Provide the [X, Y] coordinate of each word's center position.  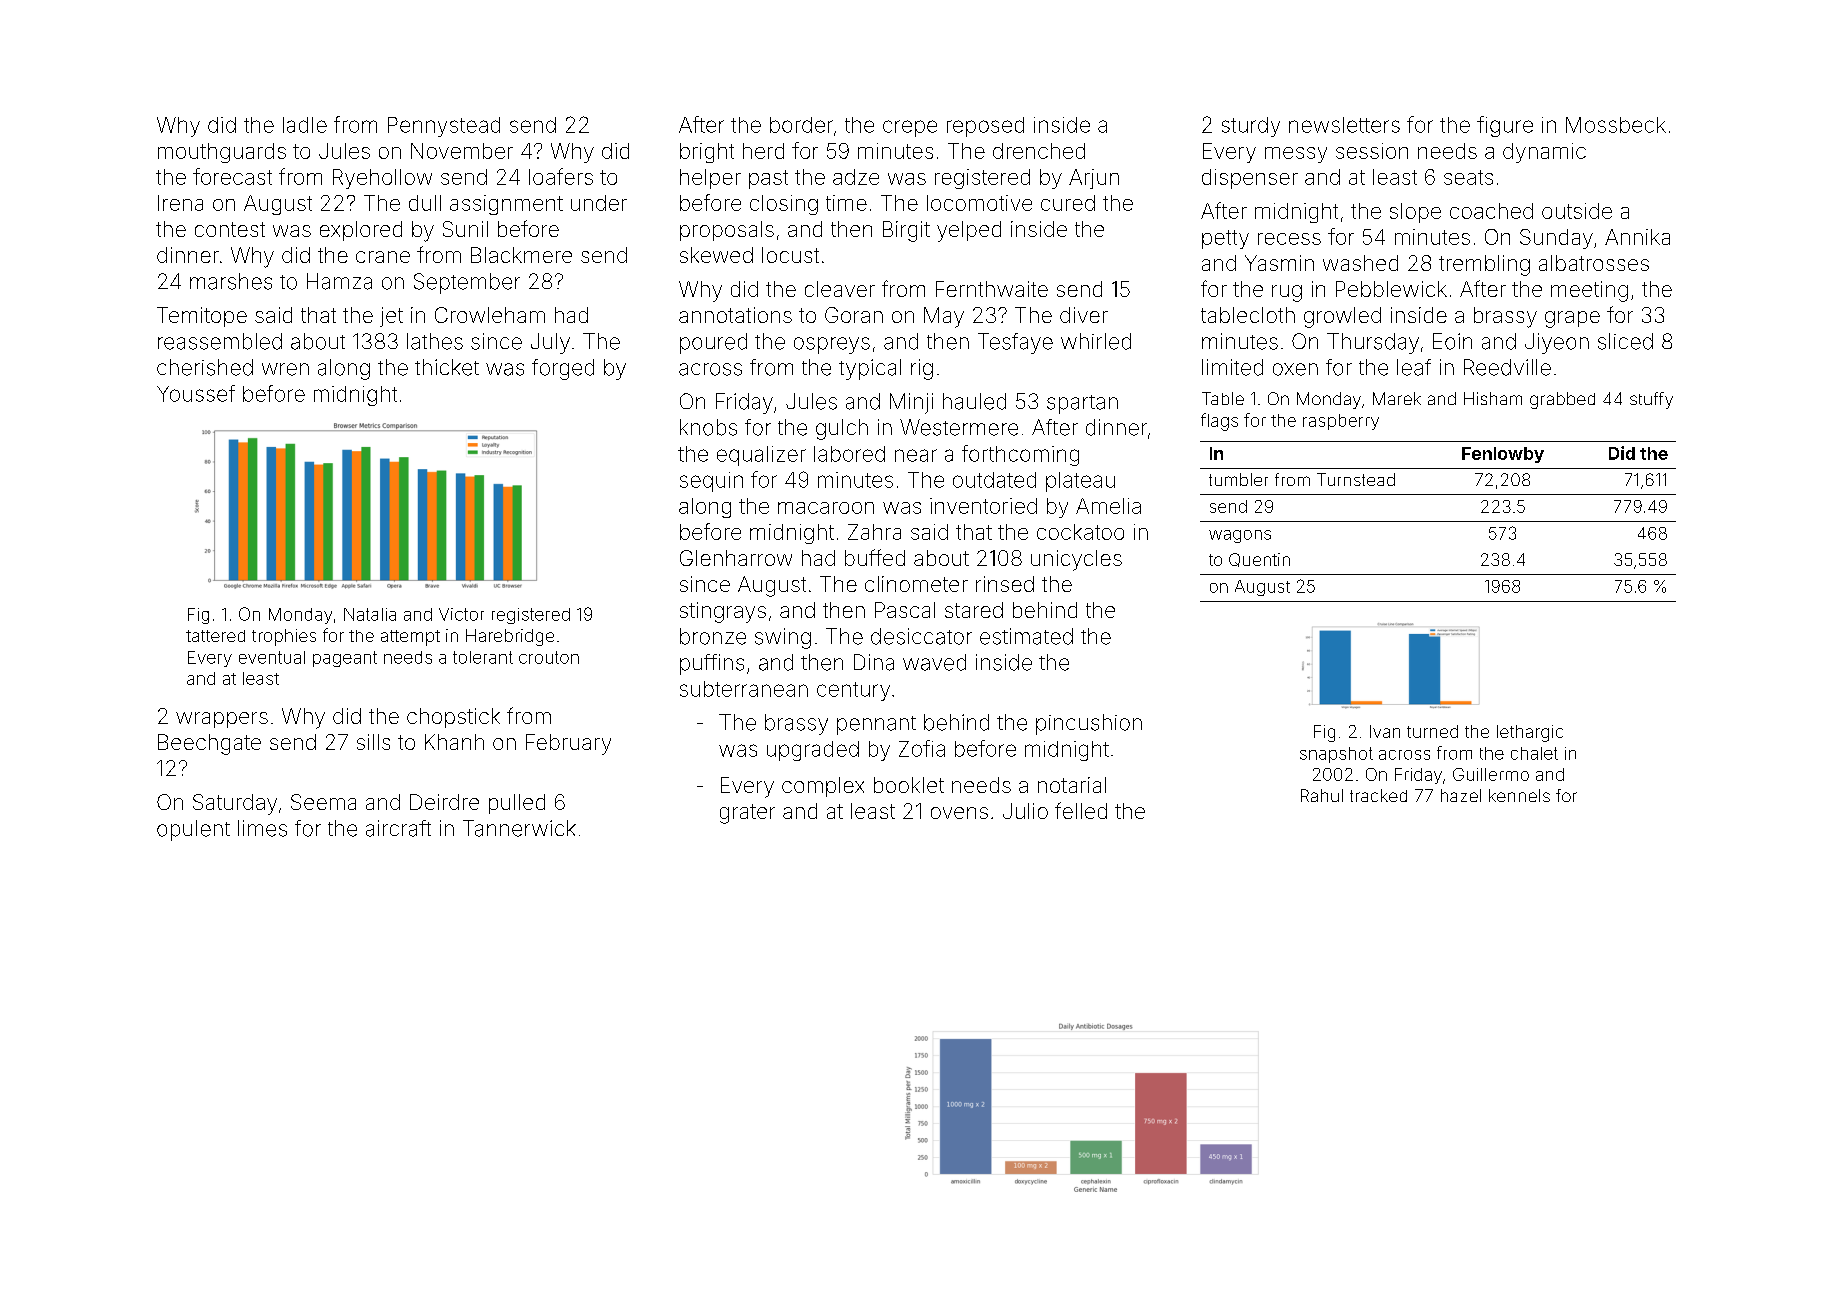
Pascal [905, 610]
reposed [985, 127]
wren [285, 369]
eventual [272, 657]
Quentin [1259, 560]
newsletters [1344, 125]
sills [373, 742]
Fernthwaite [992, 289]
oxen [1295, 369]
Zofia [922, 748]
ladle [305, 125]
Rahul [1322, 795]
